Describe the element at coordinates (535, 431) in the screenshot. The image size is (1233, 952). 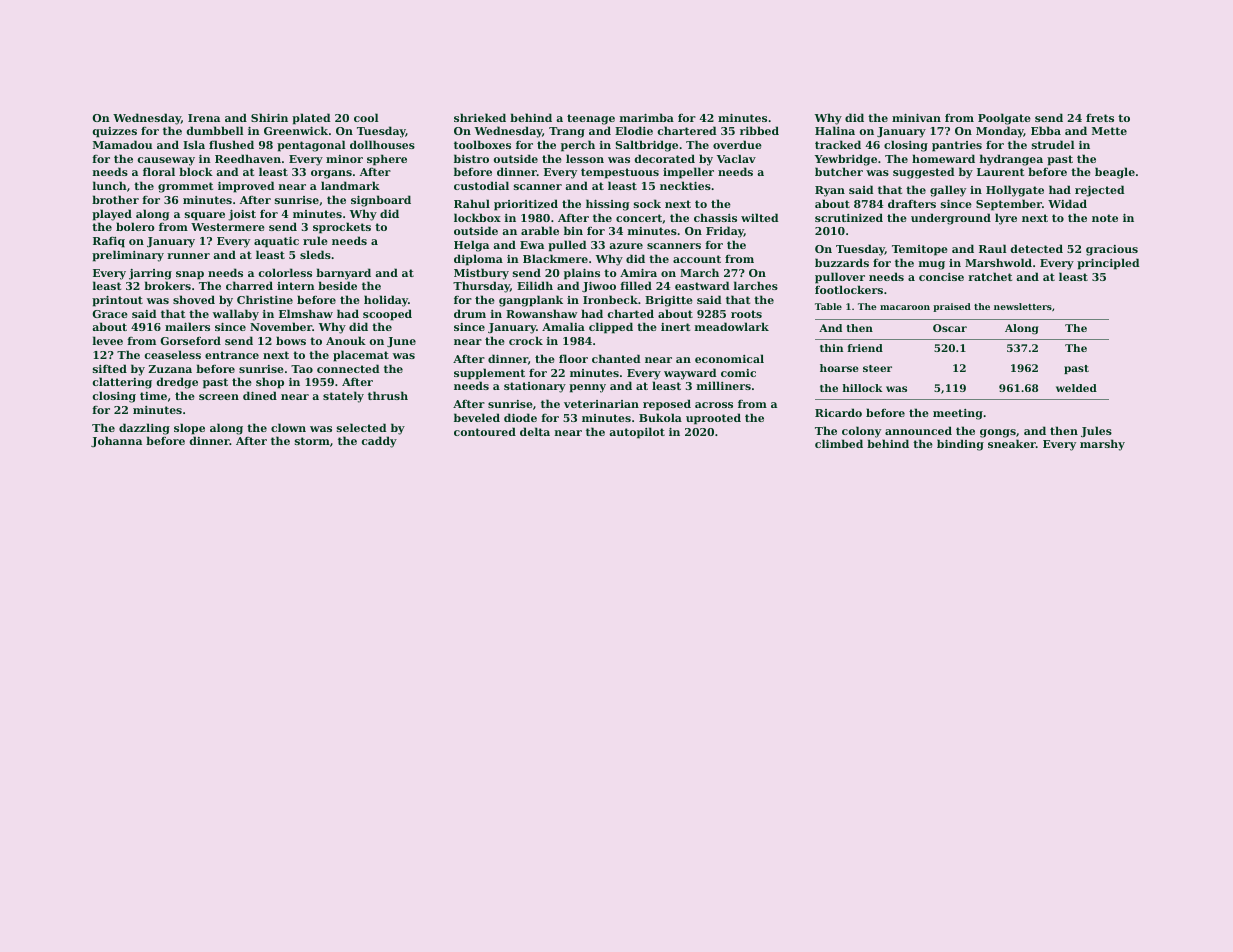
I see `delta` at that location.
